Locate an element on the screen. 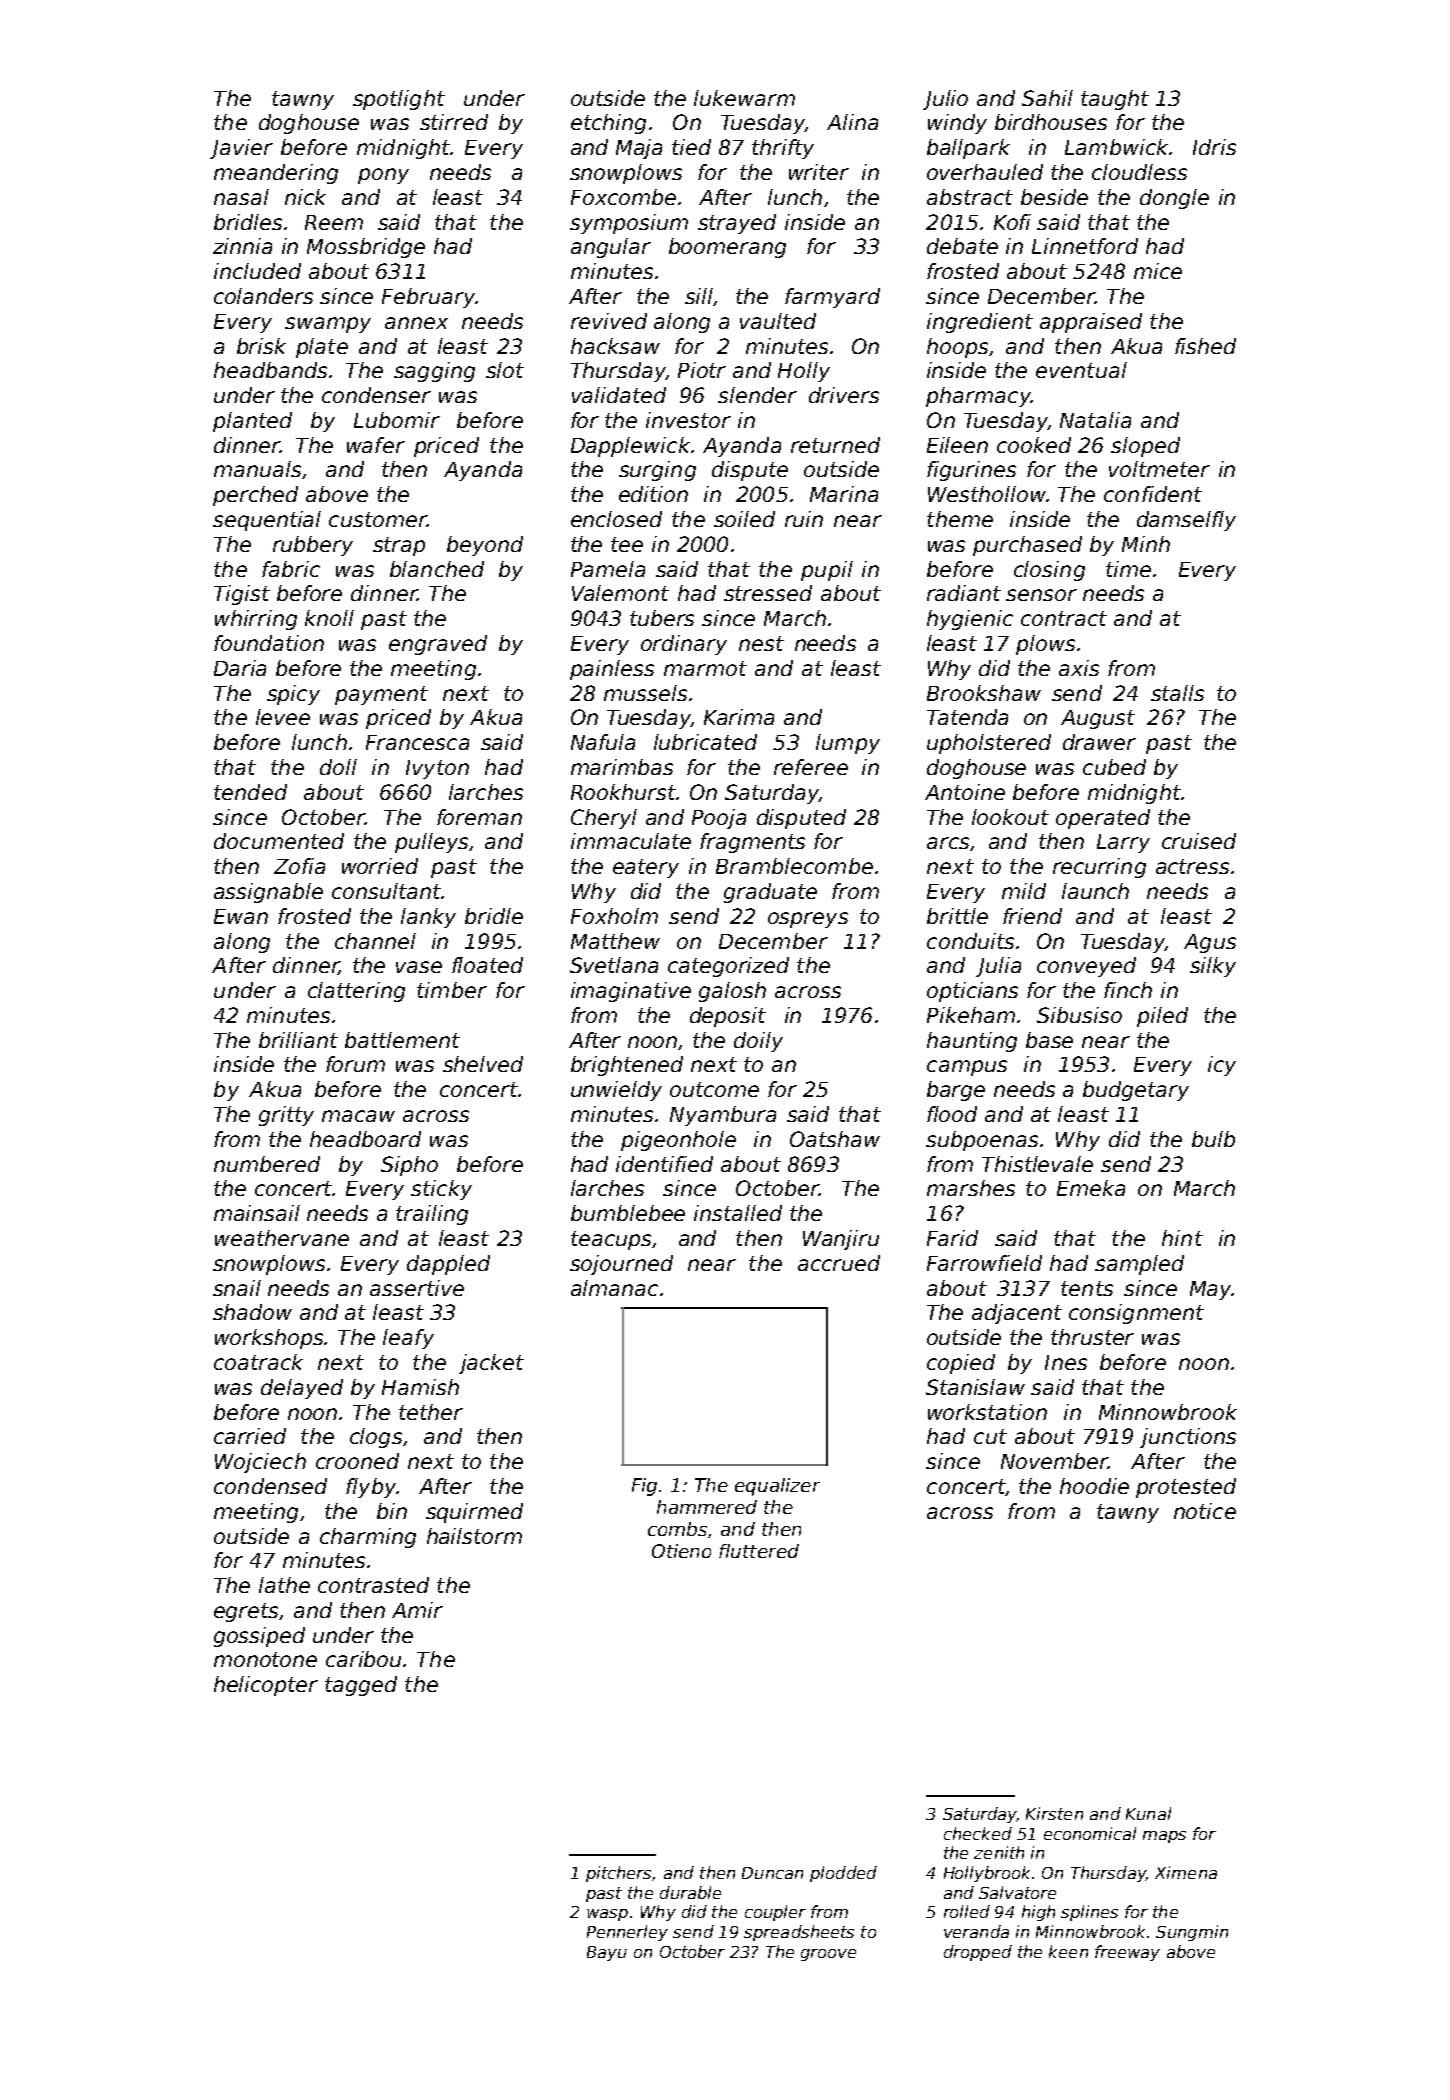 This screenshot has width=1450, height=2100. meandering is located at coordinates (276, 174).
